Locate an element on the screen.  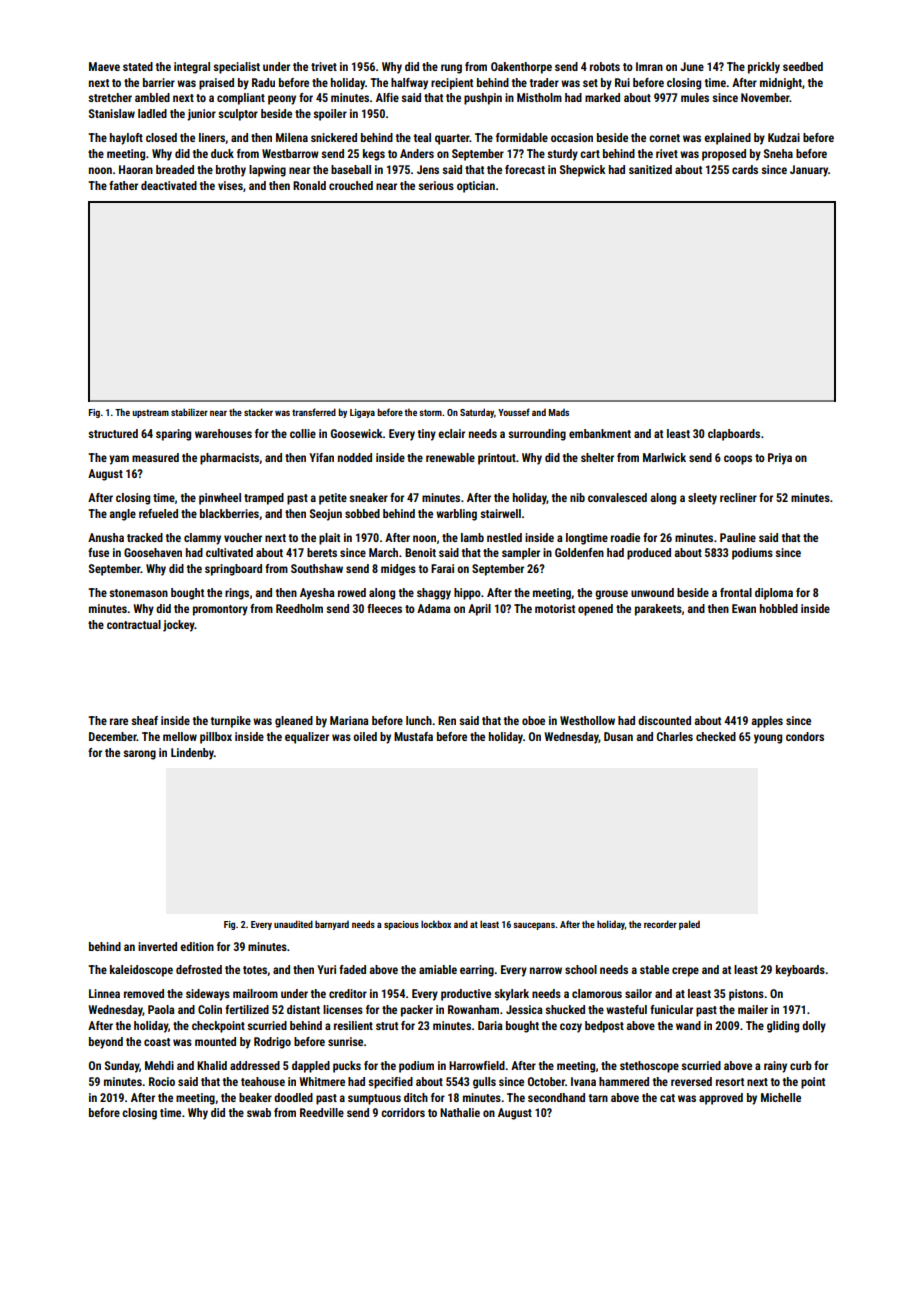
apples is located at coordinates (767, 722).
